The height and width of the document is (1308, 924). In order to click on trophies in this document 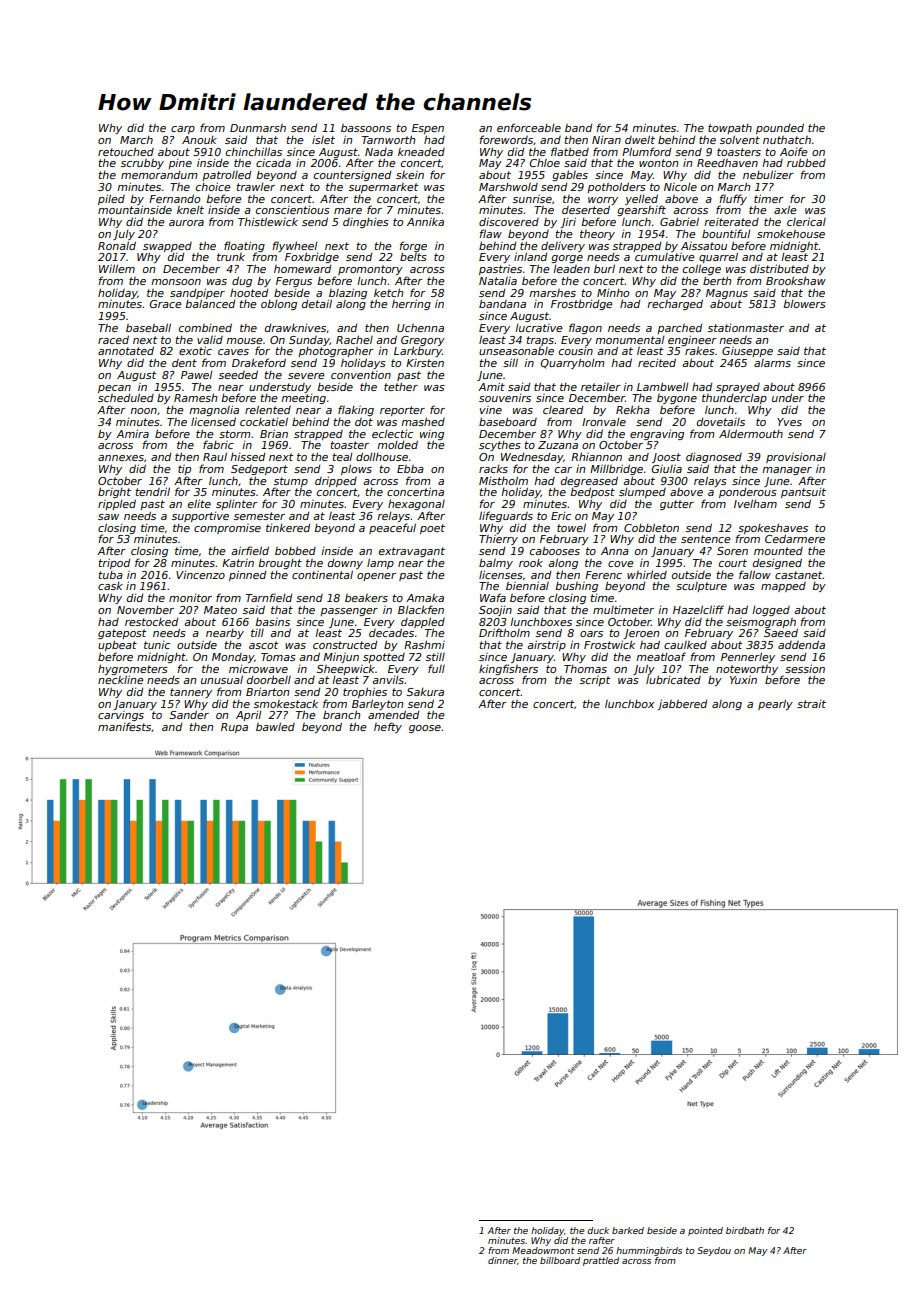, I will do `click(365, 692)`.
